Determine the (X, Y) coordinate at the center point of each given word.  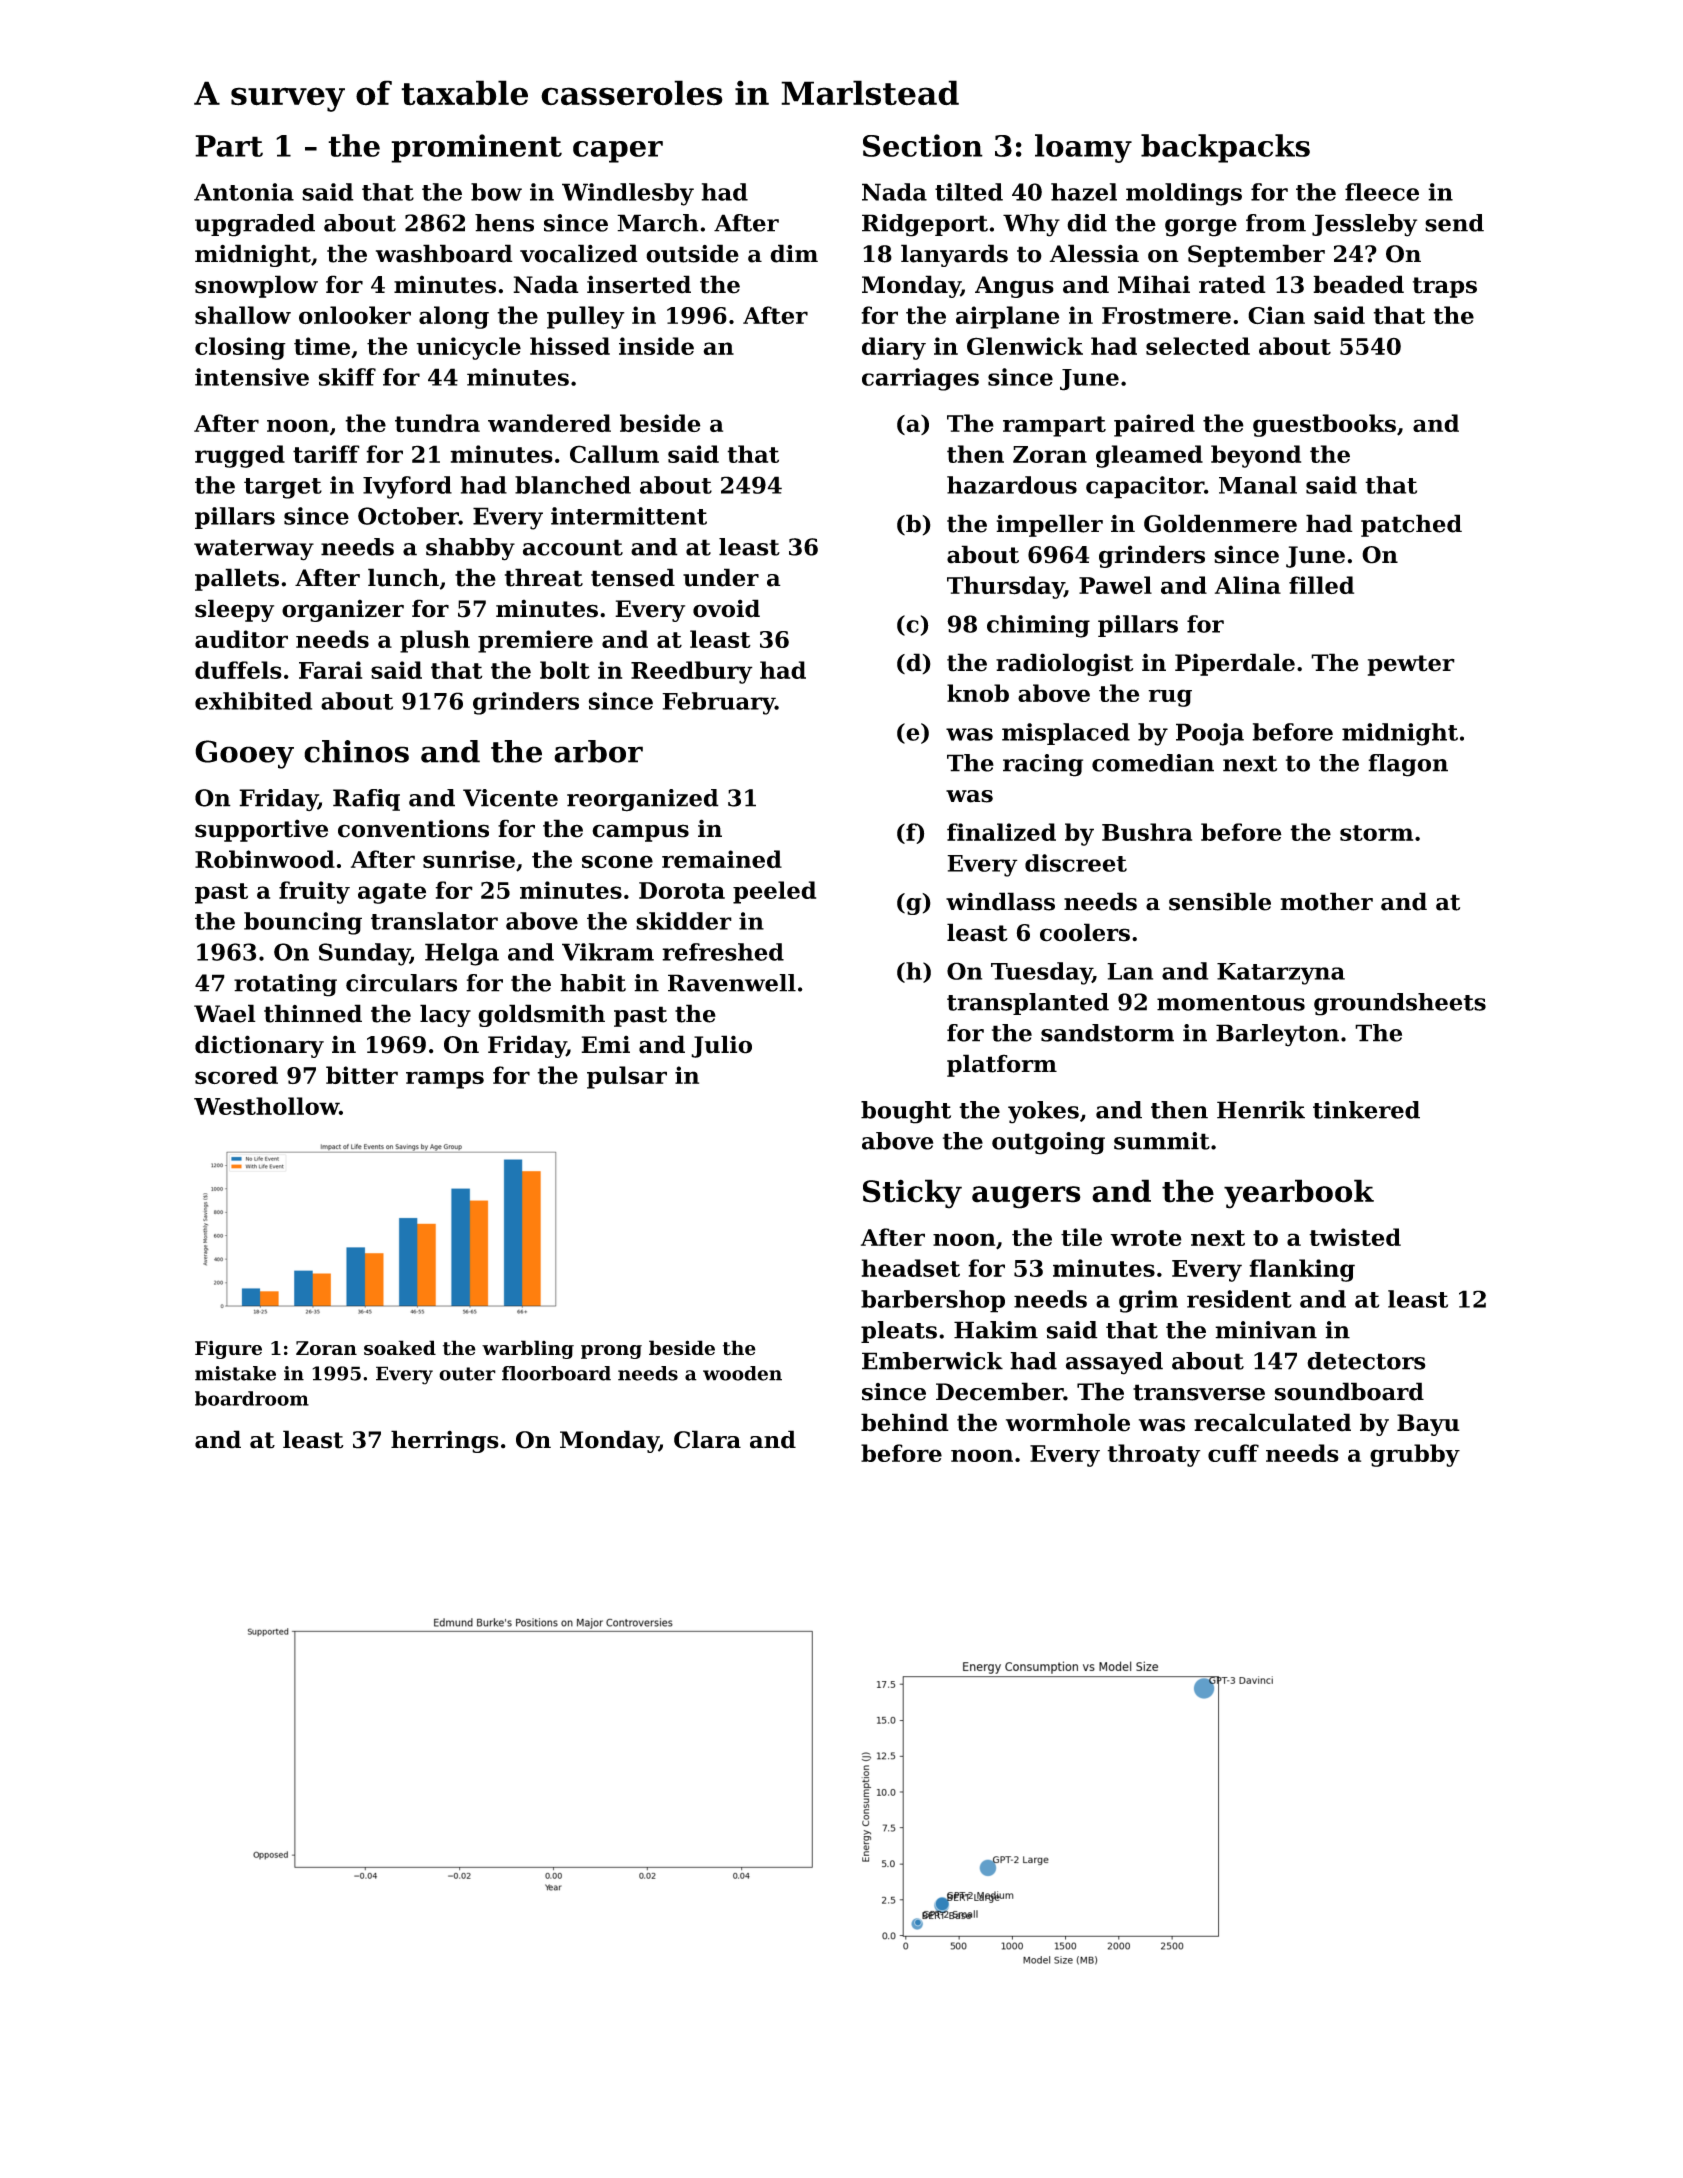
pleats (899, 1332)
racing (1043, 765)
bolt (565, 670)
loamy (1083, 148)
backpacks (1225, 148)
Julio (721, 1046)
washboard (444, 253)
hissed (570, 346)
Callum (614, 454)
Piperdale (1235, 664)
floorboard (556, 1373)
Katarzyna (1281, 974)
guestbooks (1324, 425)
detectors (1366, 1361)
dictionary (259, 1046)
